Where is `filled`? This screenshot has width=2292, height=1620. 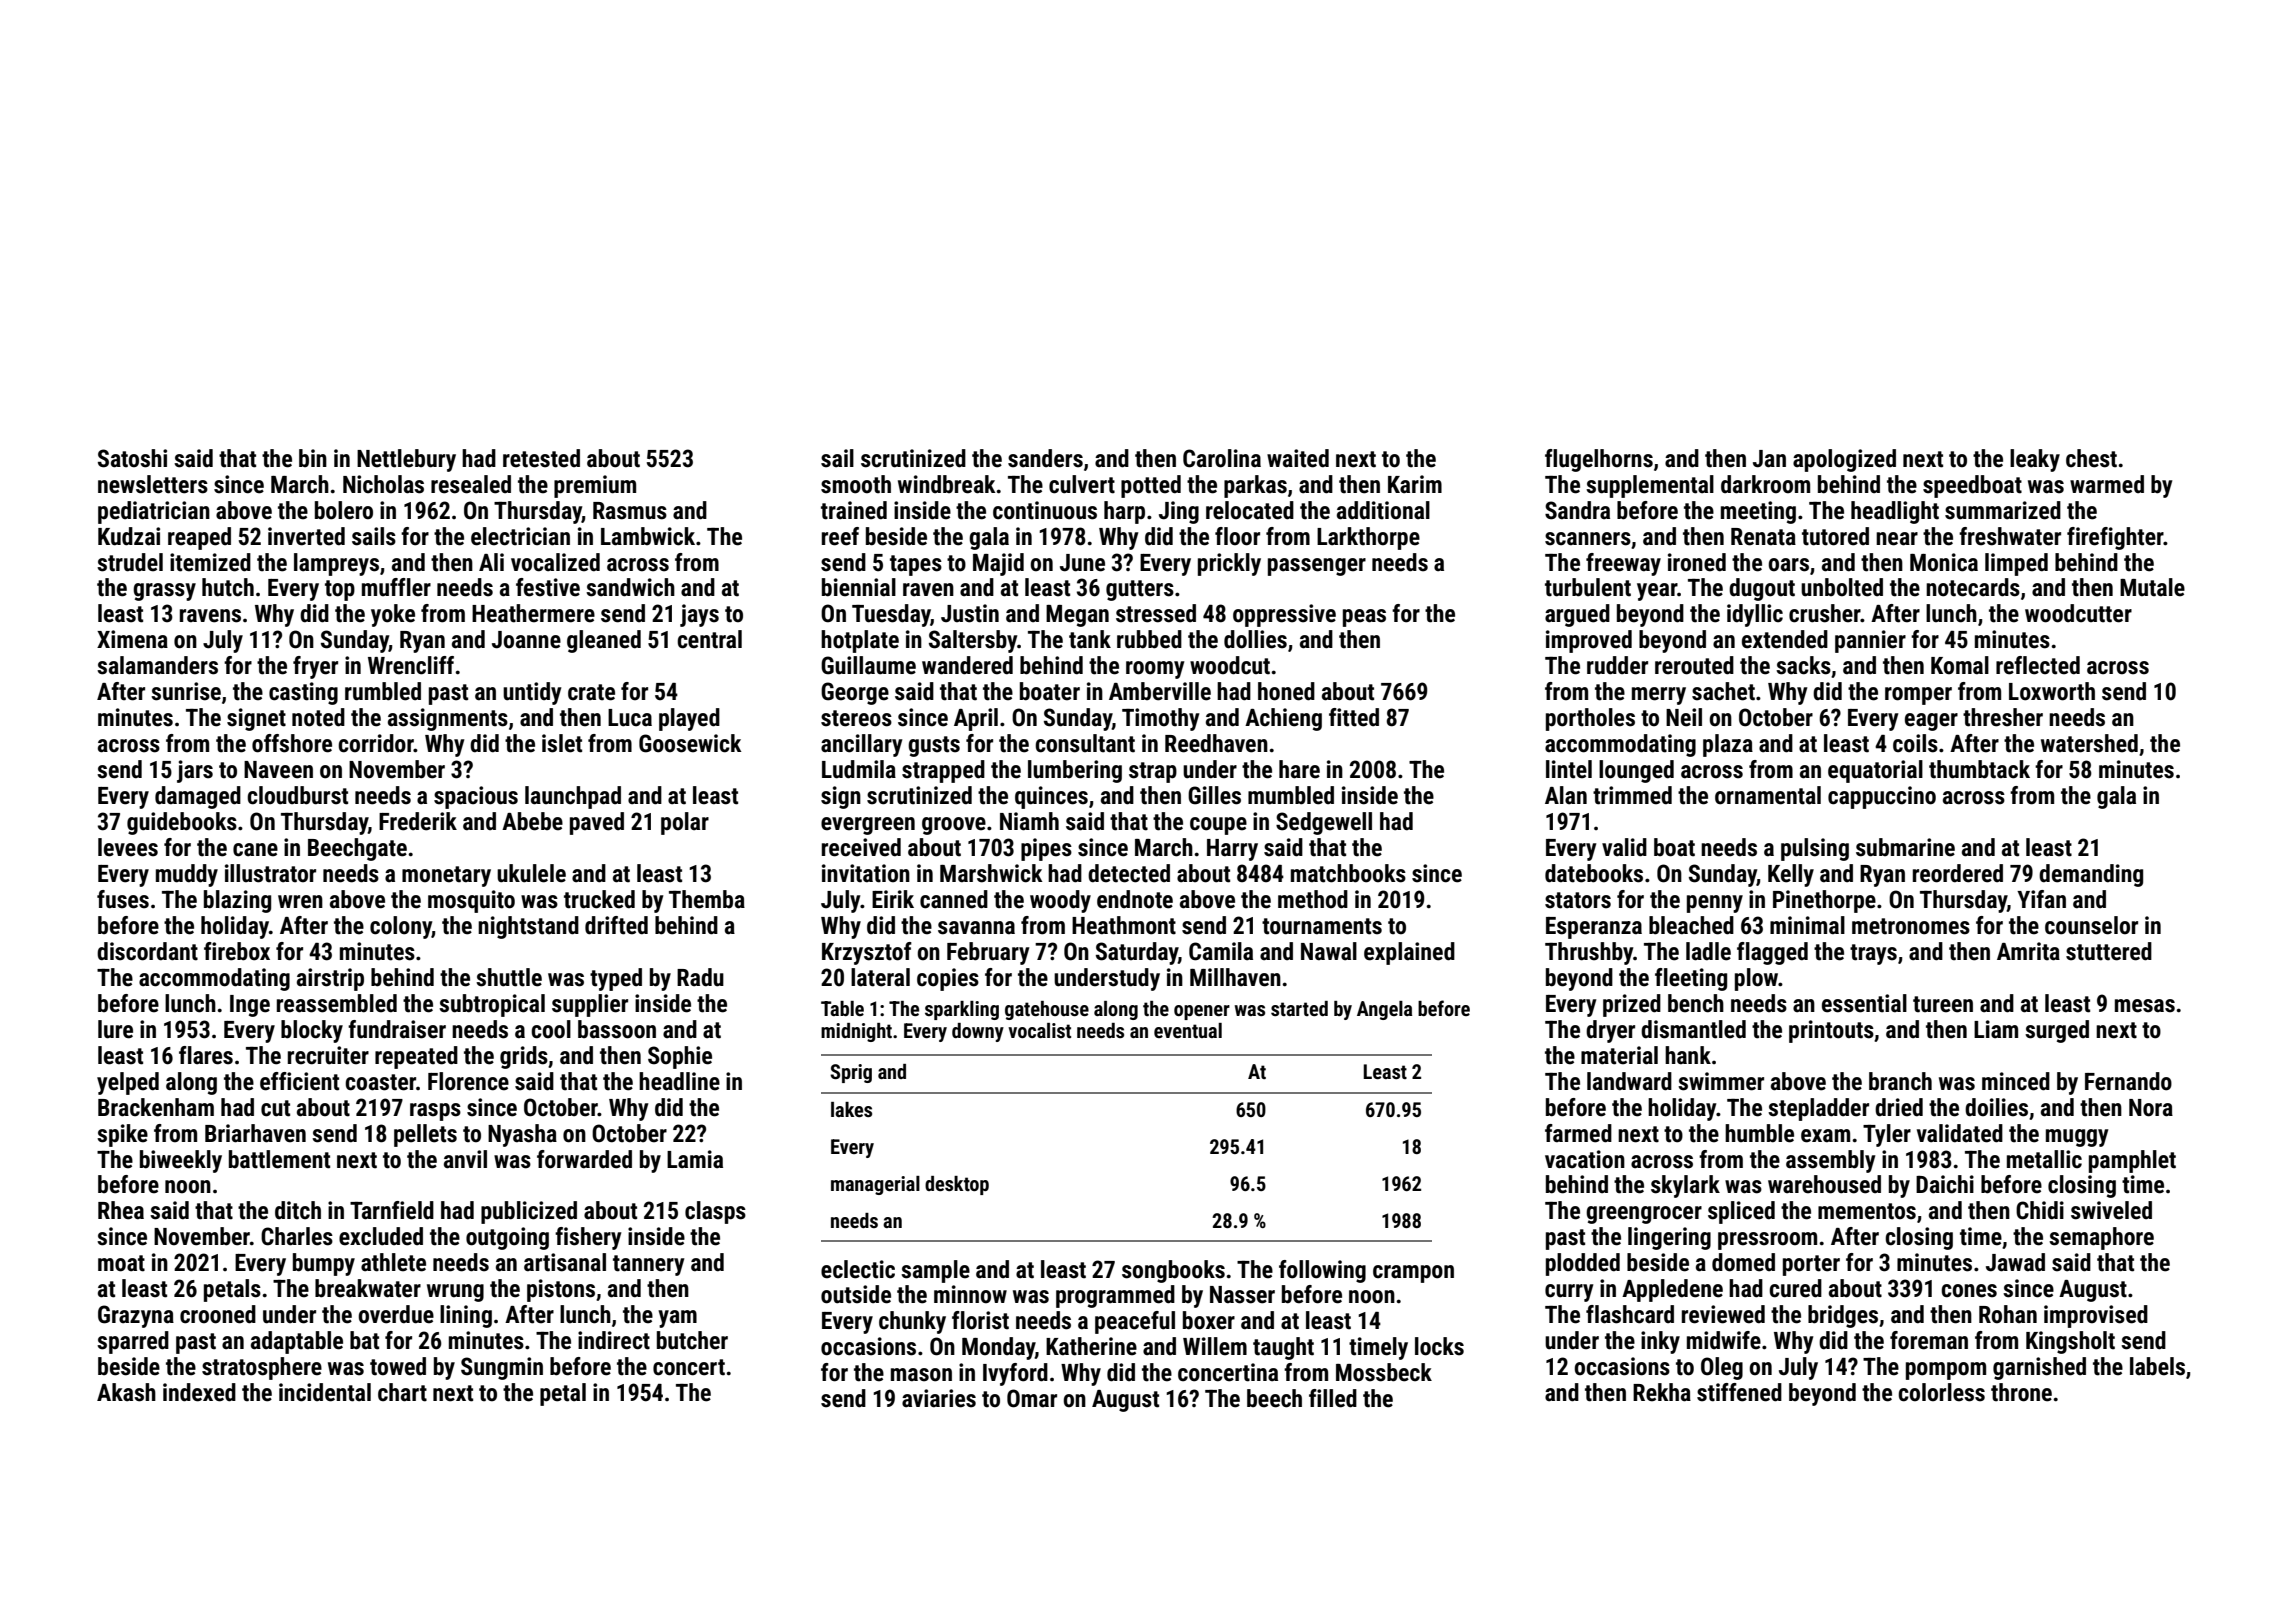 filled is located at coordinates (1333, 1398).
